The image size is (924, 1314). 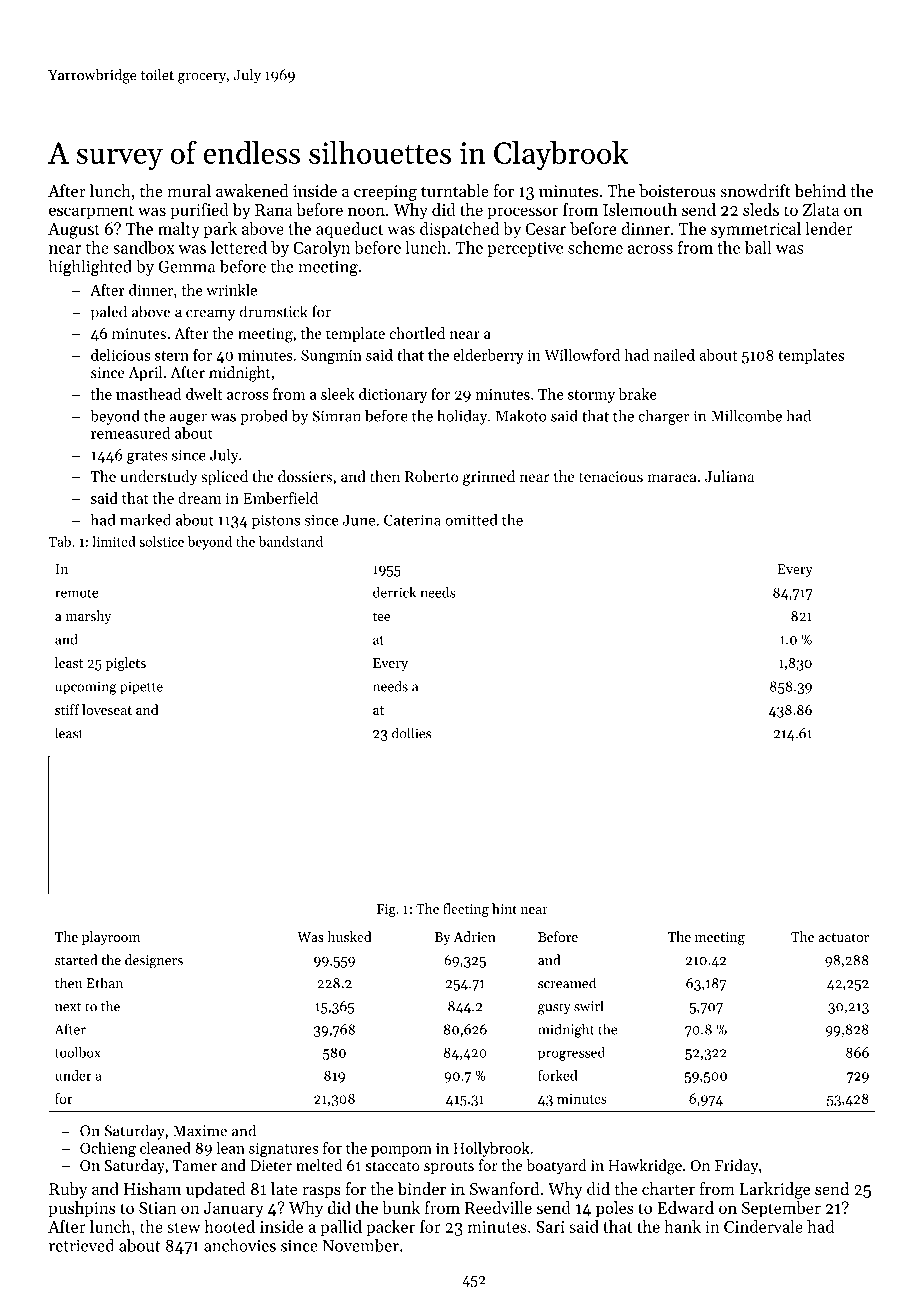 What do you see at coordinates (843, 937) in the image?
I see `actuator` at bounding box center [843, 937].
